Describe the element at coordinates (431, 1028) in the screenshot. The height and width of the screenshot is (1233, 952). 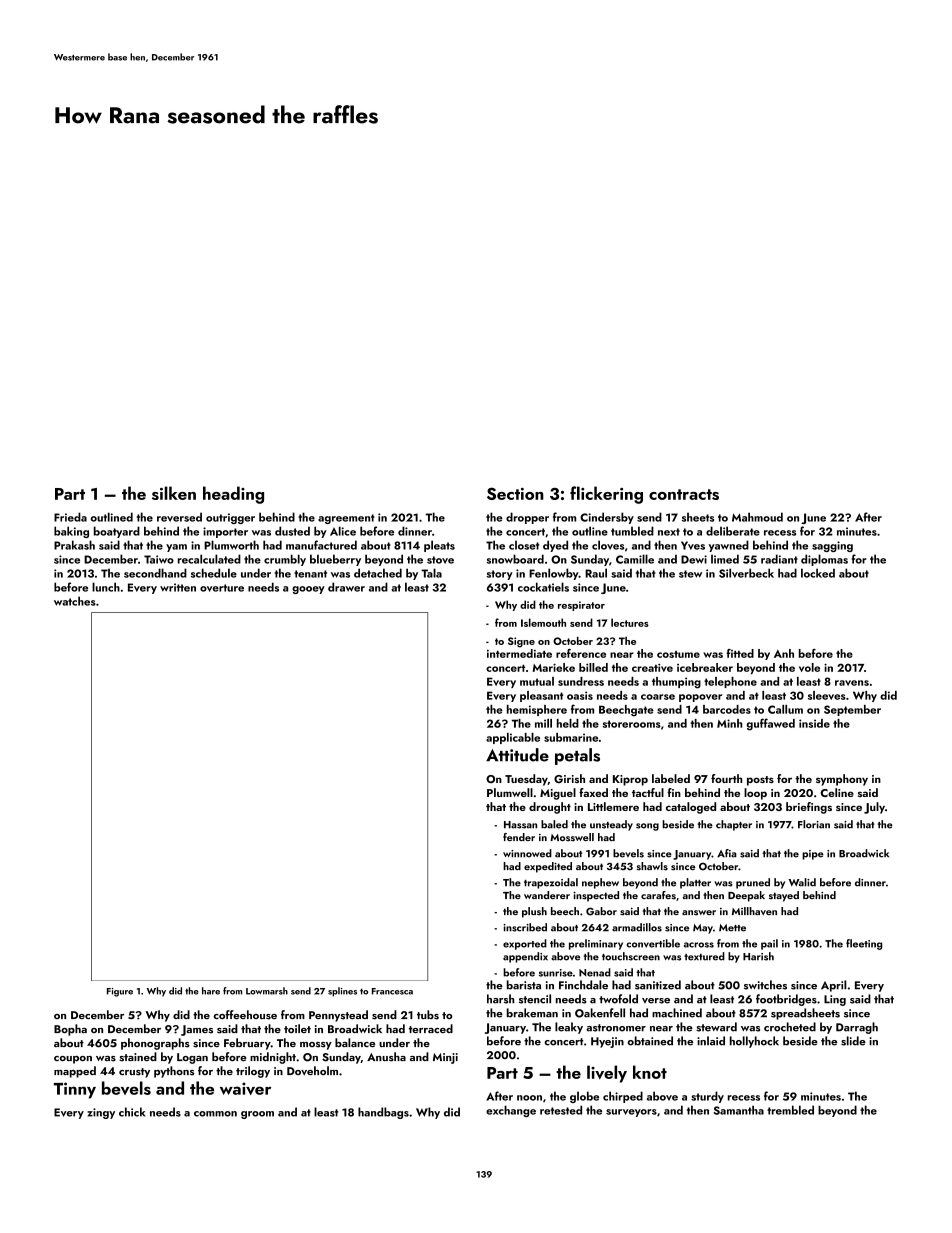
I see `terraced` at that location.
